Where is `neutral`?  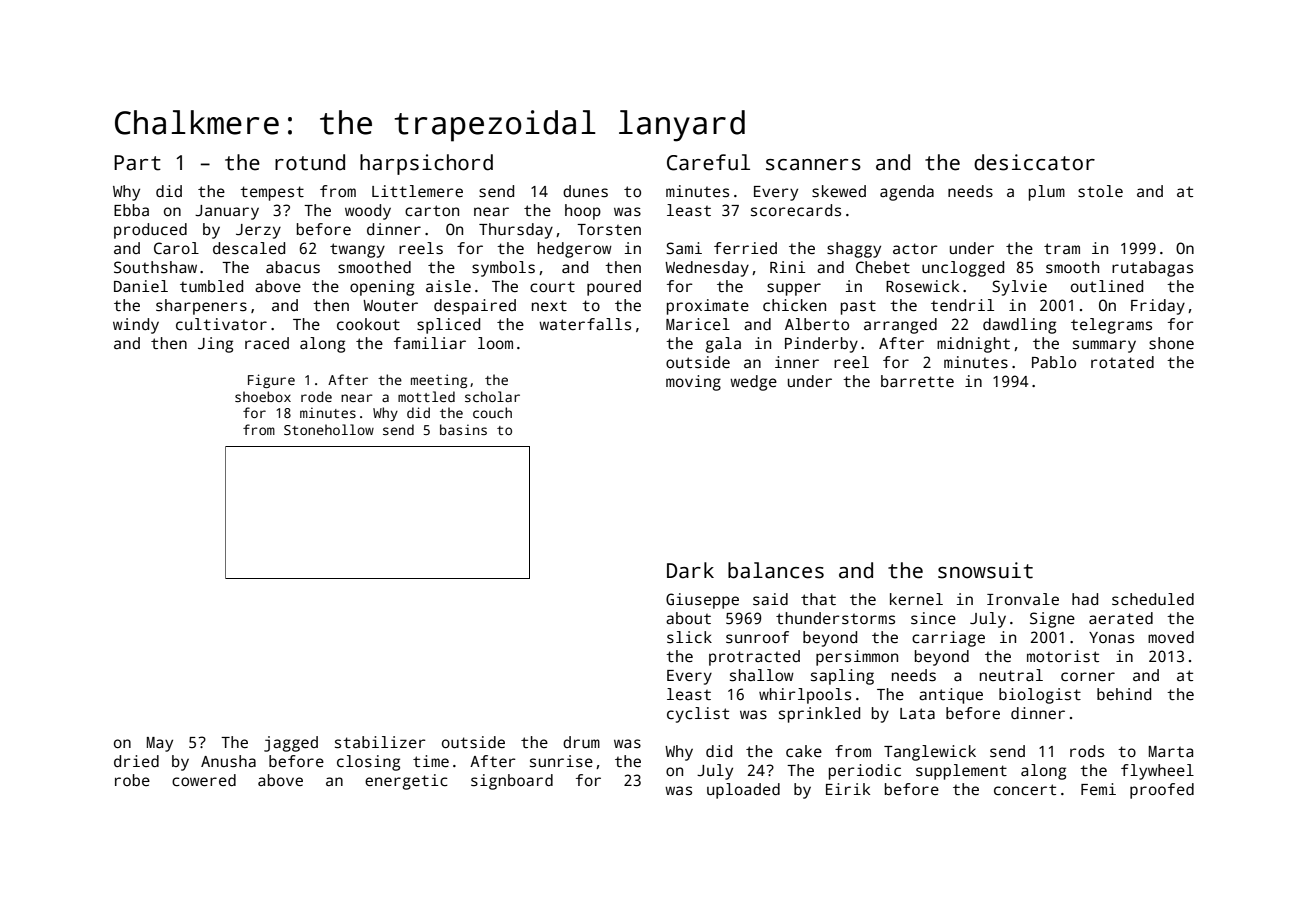
neutral is located at coordinates (1011, 675).
